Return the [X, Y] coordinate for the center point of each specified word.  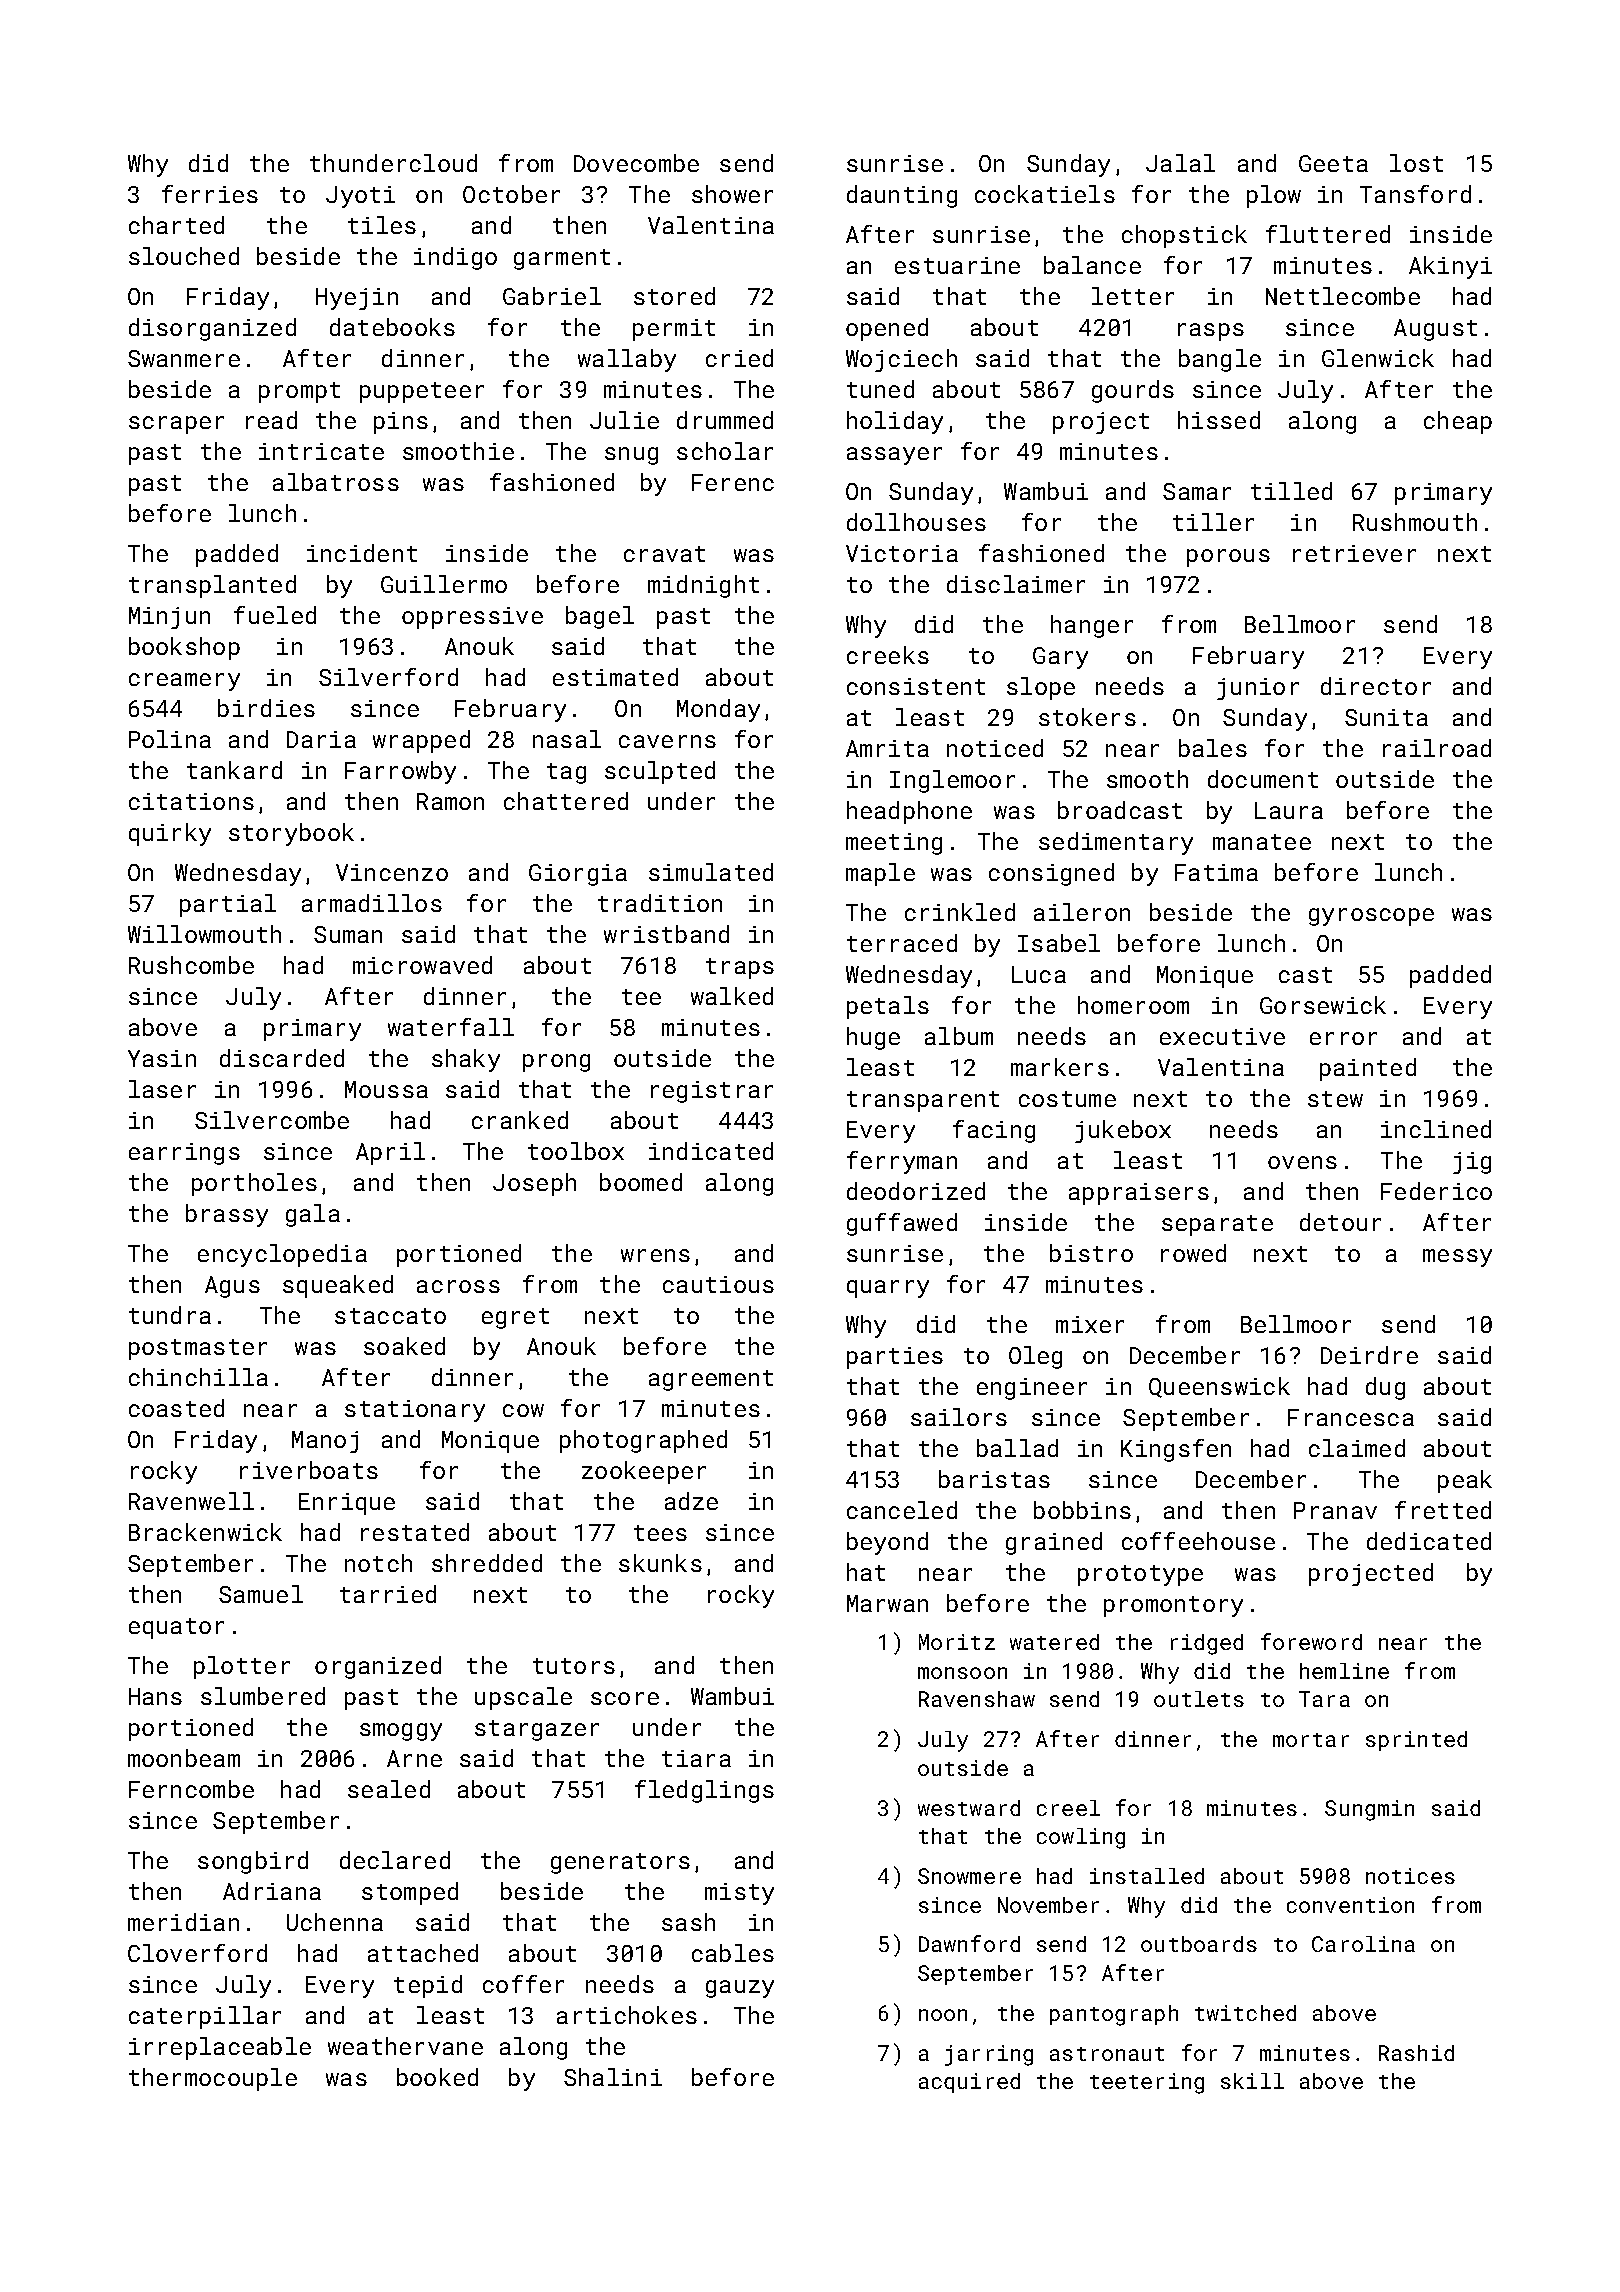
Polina [170, 739]
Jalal [1180, 163]
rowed [1193, 1253]
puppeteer [422, 392]
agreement [711, 1380]
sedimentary [1116, 843]
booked [437, 2077]
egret [515, 1318]
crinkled [960, 912]
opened [887, 329]
